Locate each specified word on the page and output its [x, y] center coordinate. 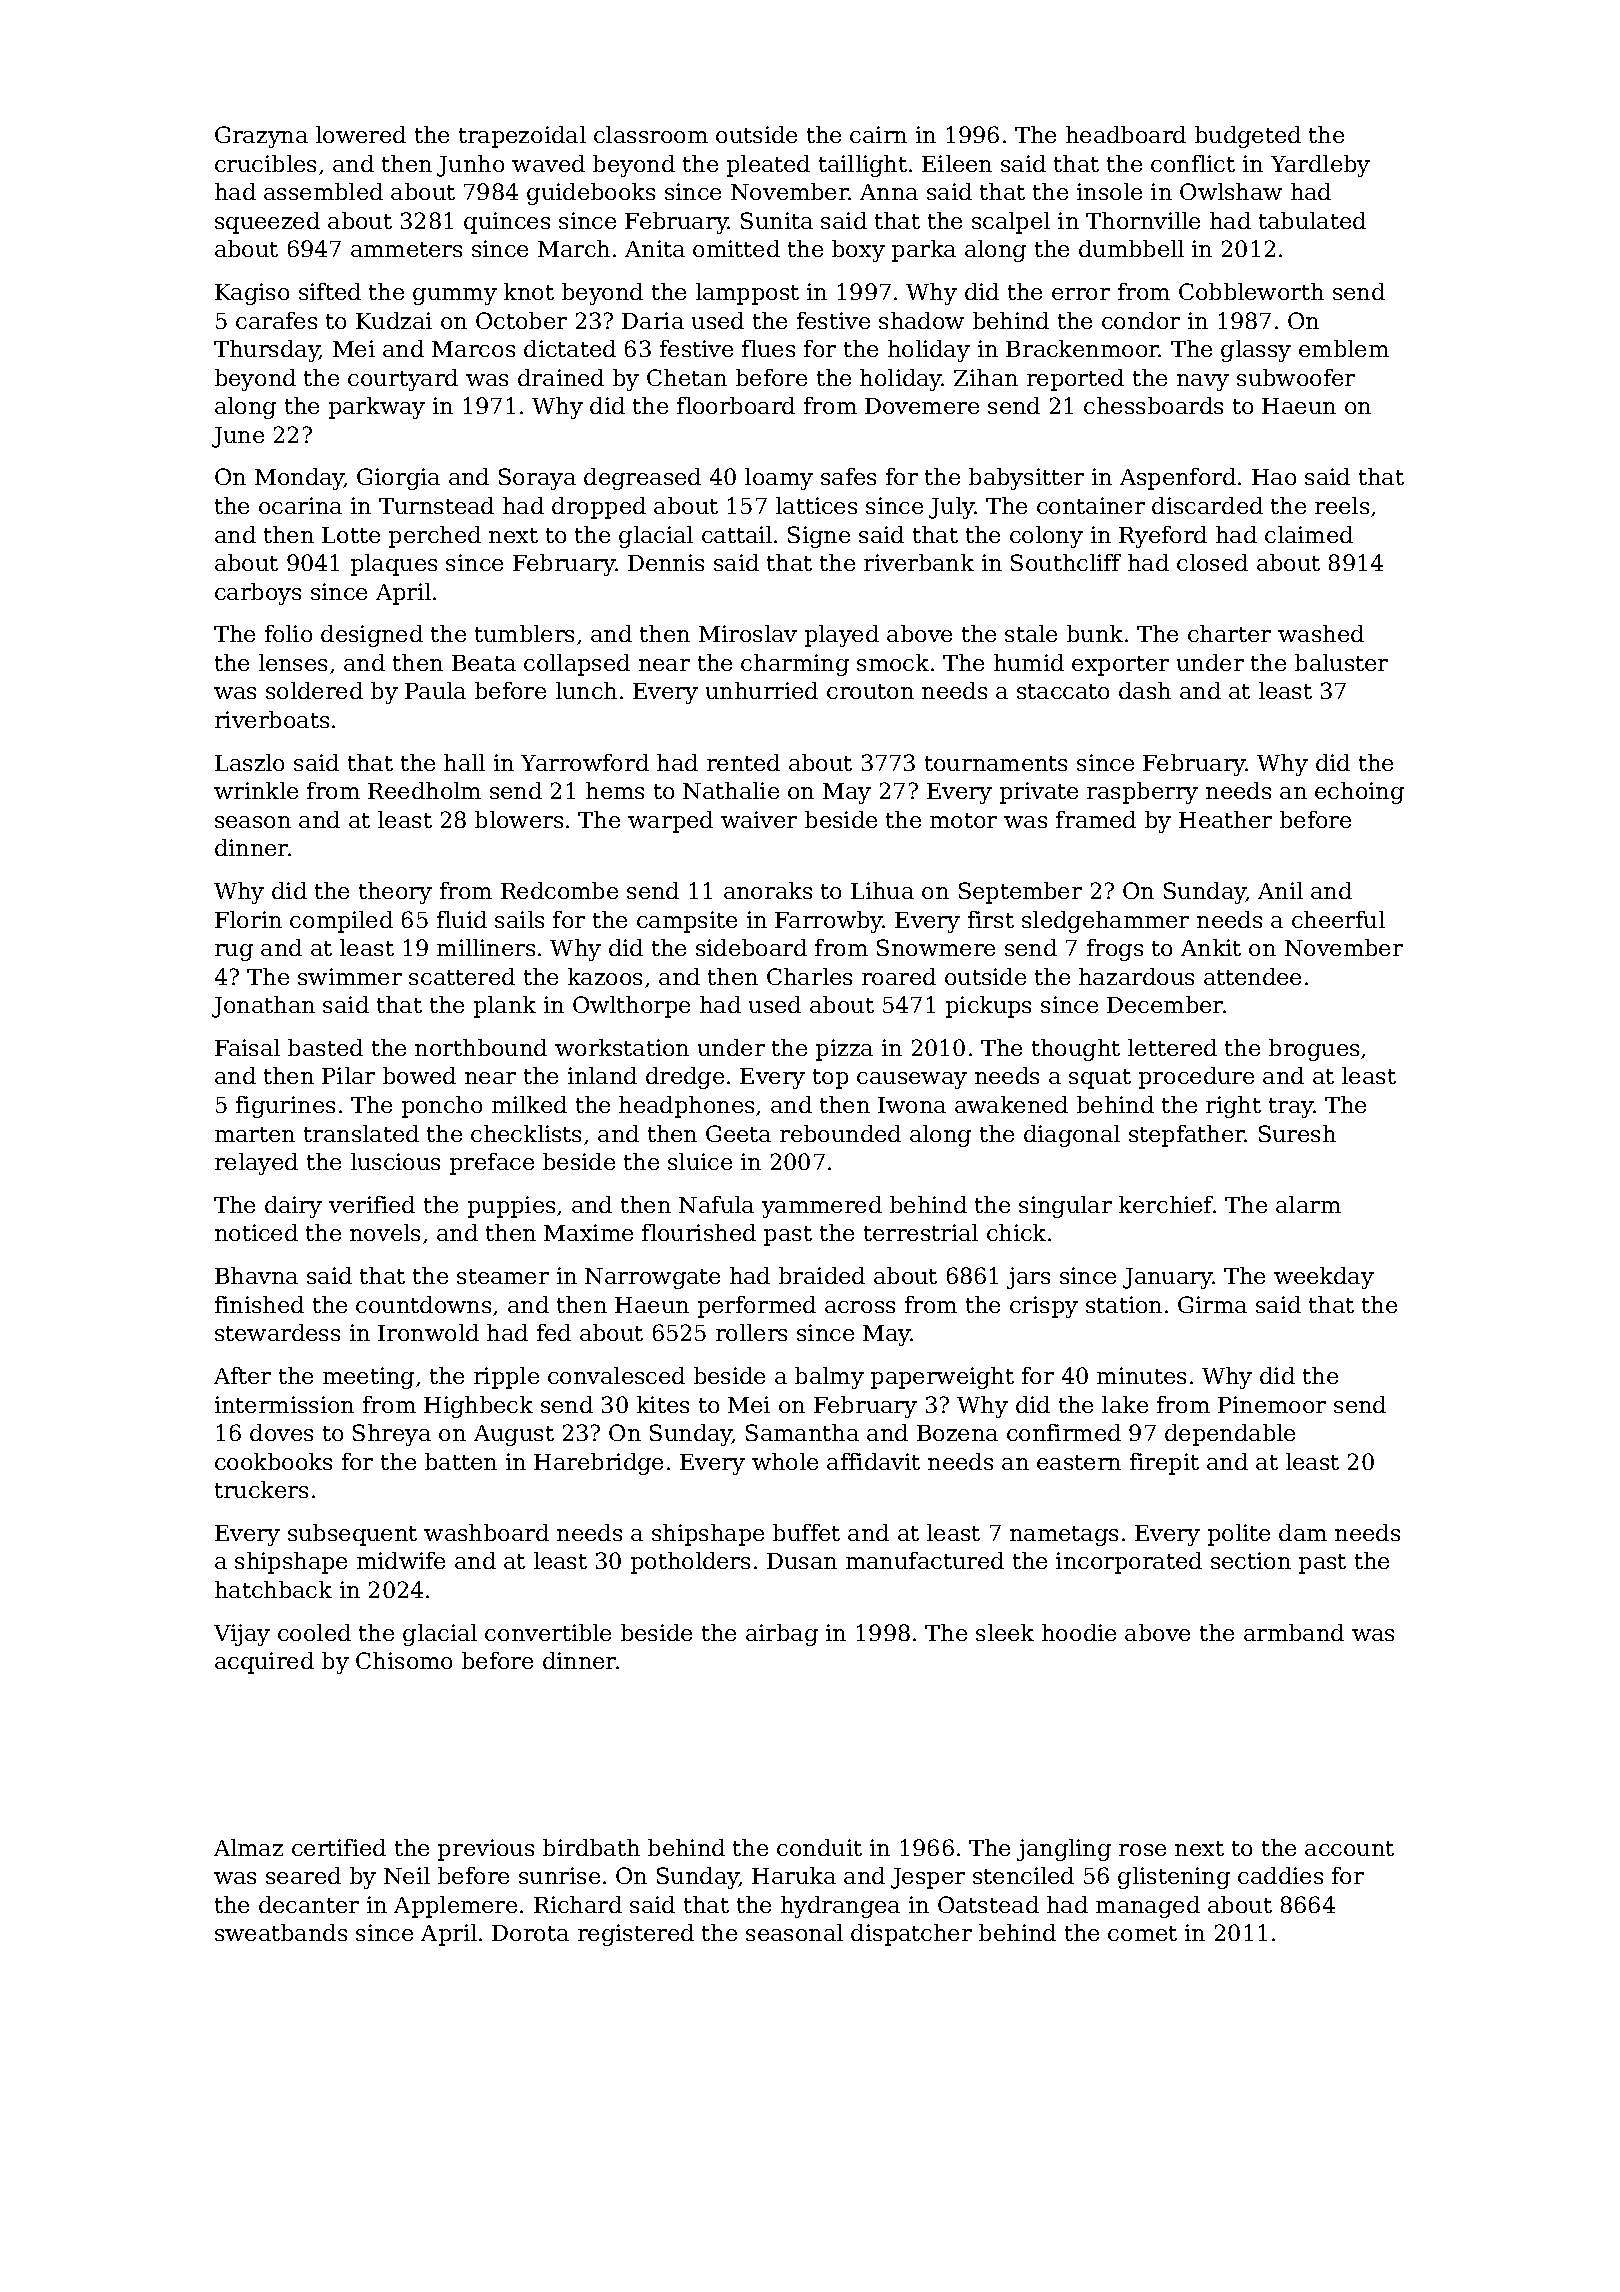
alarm [1308, 1204]
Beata [484, 663]
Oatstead [988, 1904]
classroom [651, 134]
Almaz [248, 1847]
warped [670, 822]
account [1349, 1848]
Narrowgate [652, 1278]
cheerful [1338, 919]
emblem [1344, 348]
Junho [470, 166]
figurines [285, 1107]
